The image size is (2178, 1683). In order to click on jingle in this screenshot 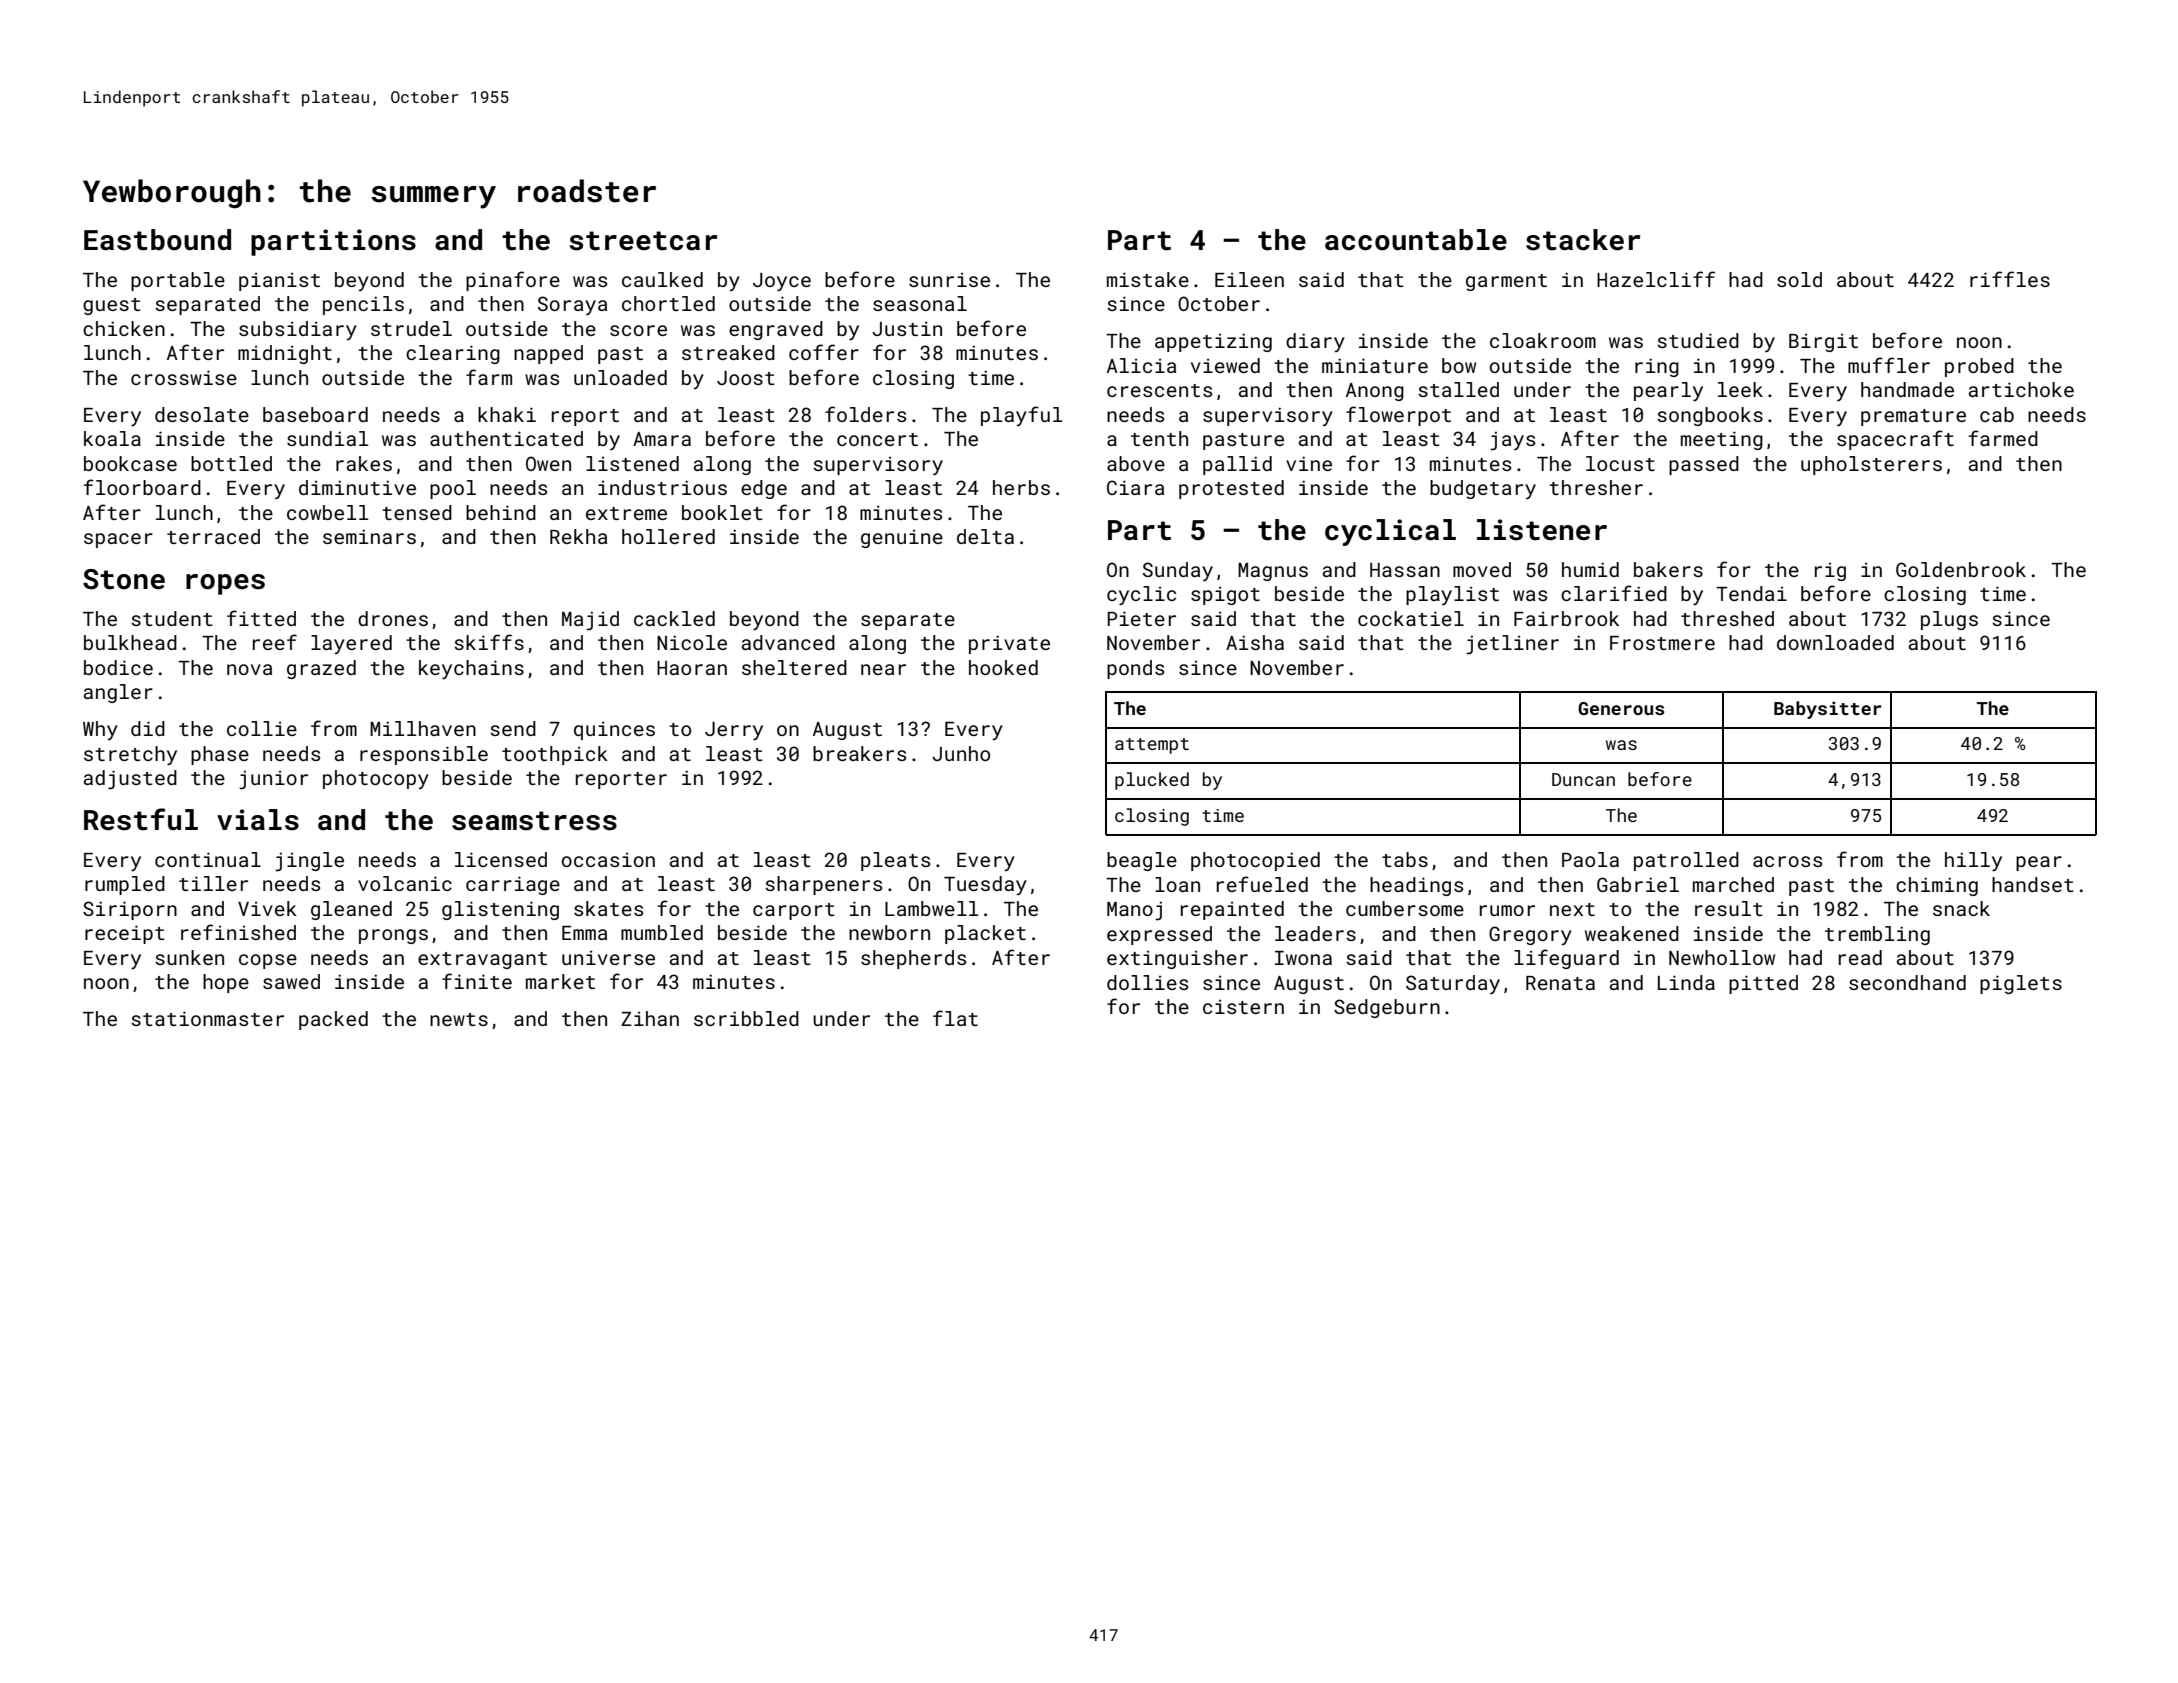, I will do `click(309, 862)`.
